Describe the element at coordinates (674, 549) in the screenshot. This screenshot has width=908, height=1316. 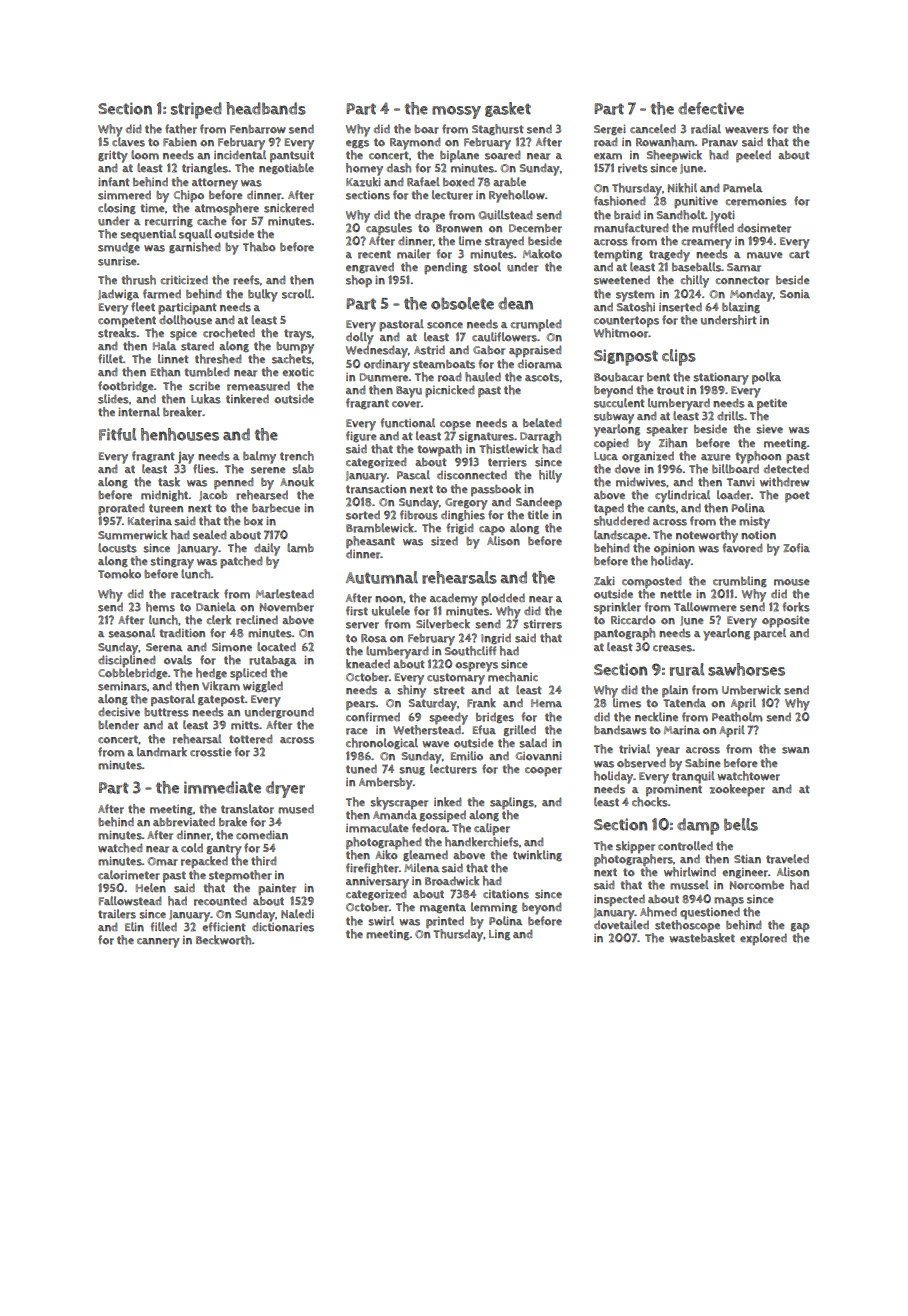
I see `opinion` at that location.
